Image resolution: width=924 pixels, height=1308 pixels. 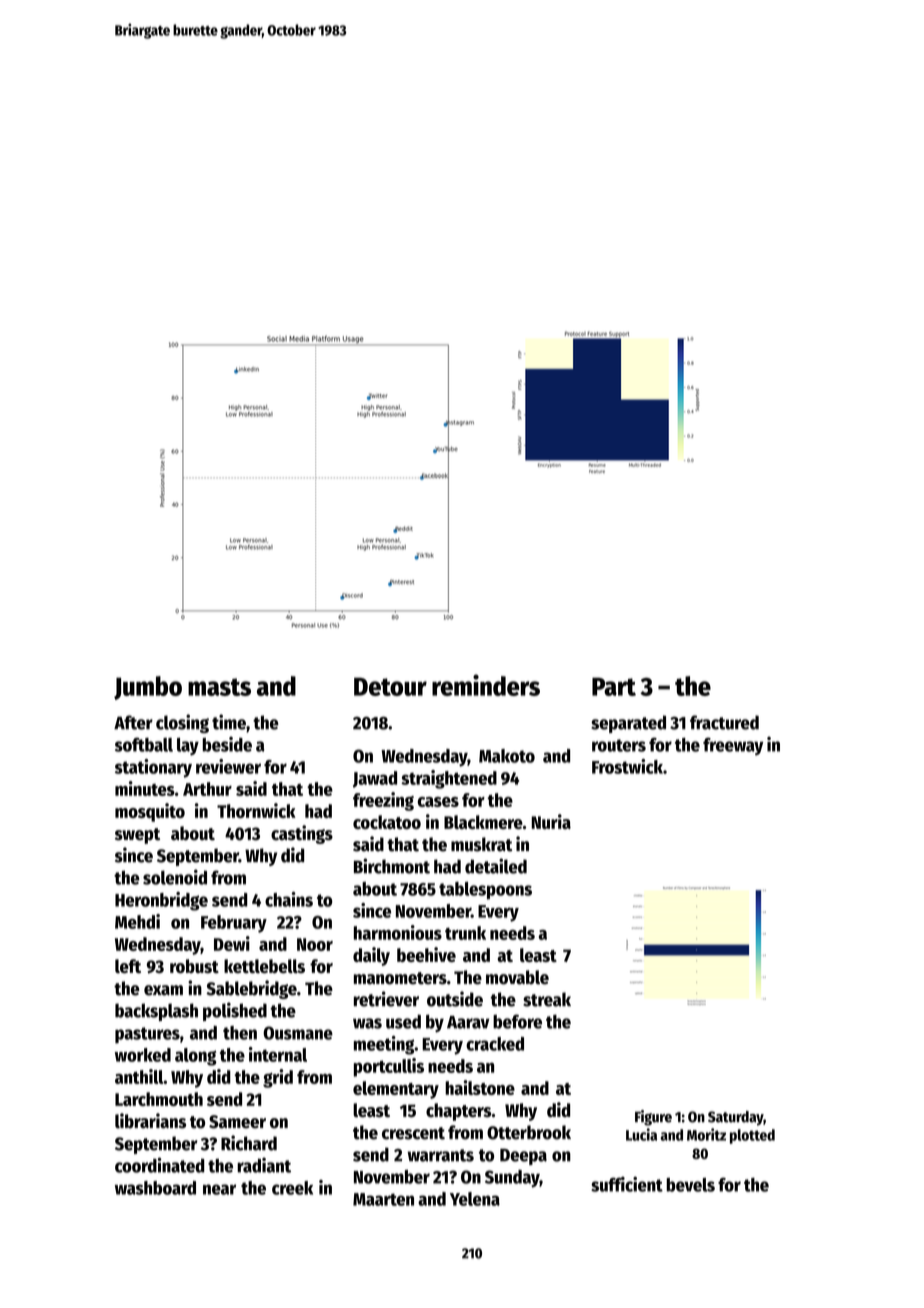 I want to click on reminders, so click(x=486, y=685).
